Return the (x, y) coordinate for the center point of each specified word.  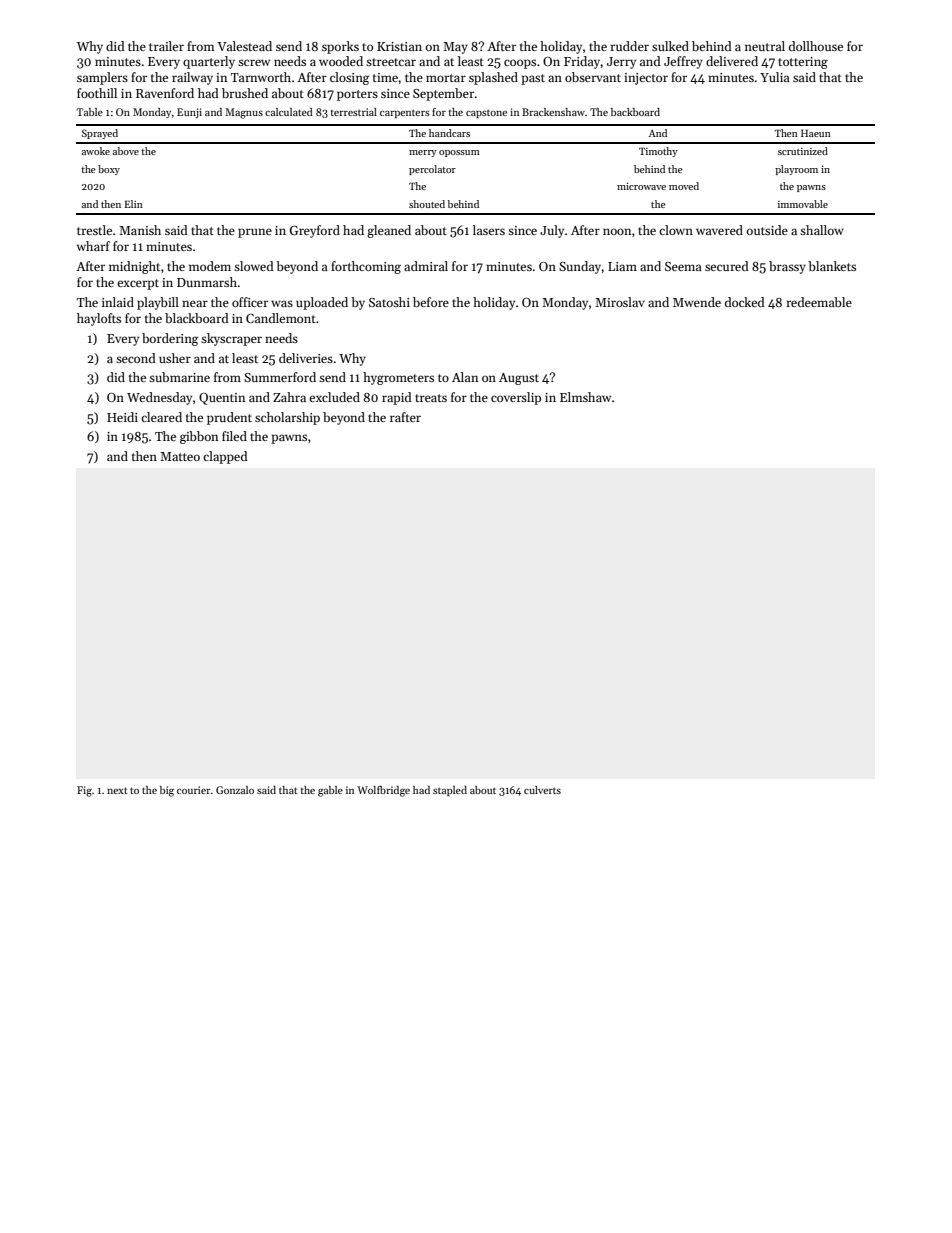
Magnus (244, 113)
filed (234, 436)
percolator (432, 170)
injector (646, 79)
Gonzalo (235, 790)
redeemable (819, 302)
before (431, 302)
